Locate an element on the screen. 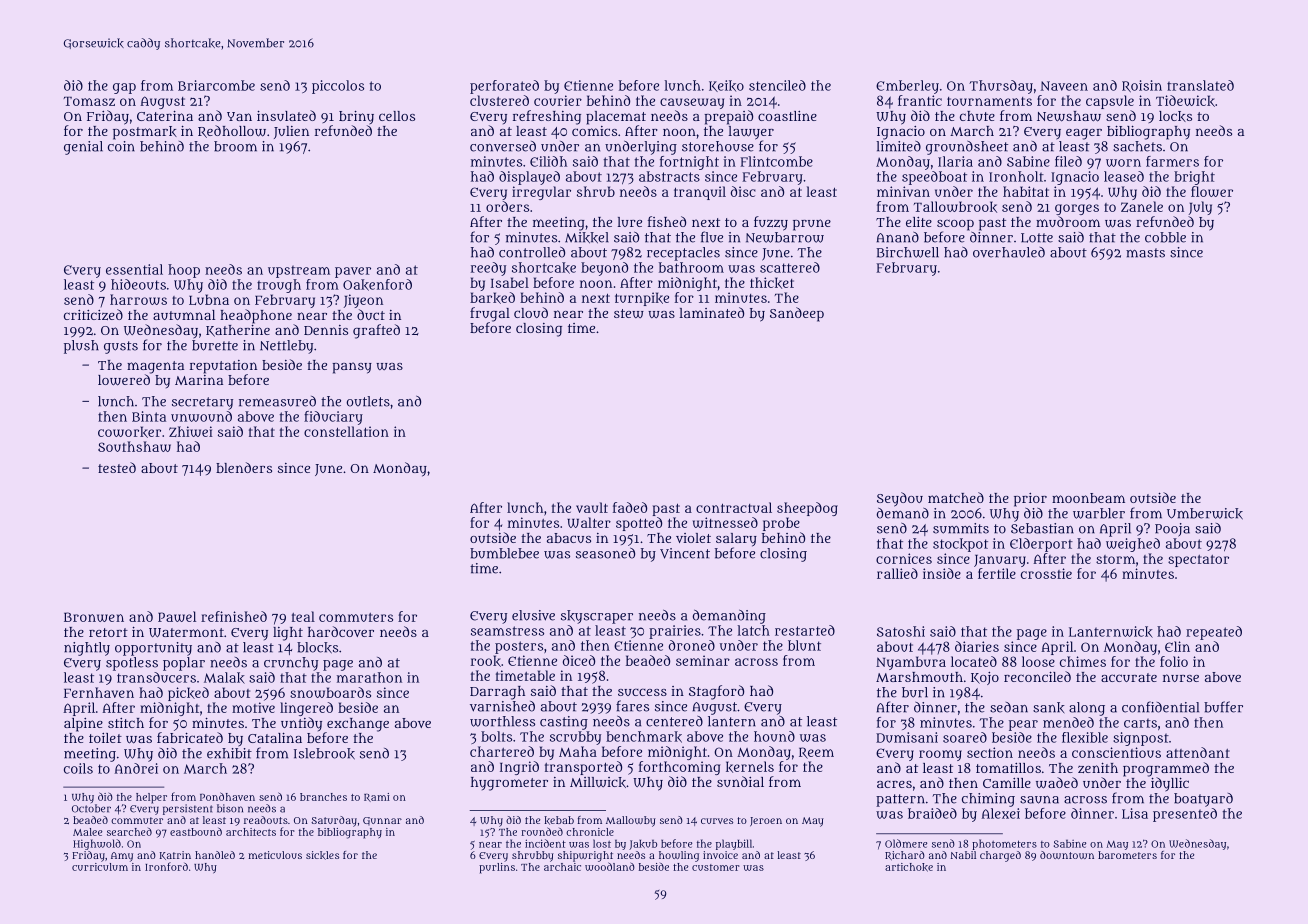 The width and height of the screenshot is (1308, 924). farmers is located at coordinates (1172, 161).
